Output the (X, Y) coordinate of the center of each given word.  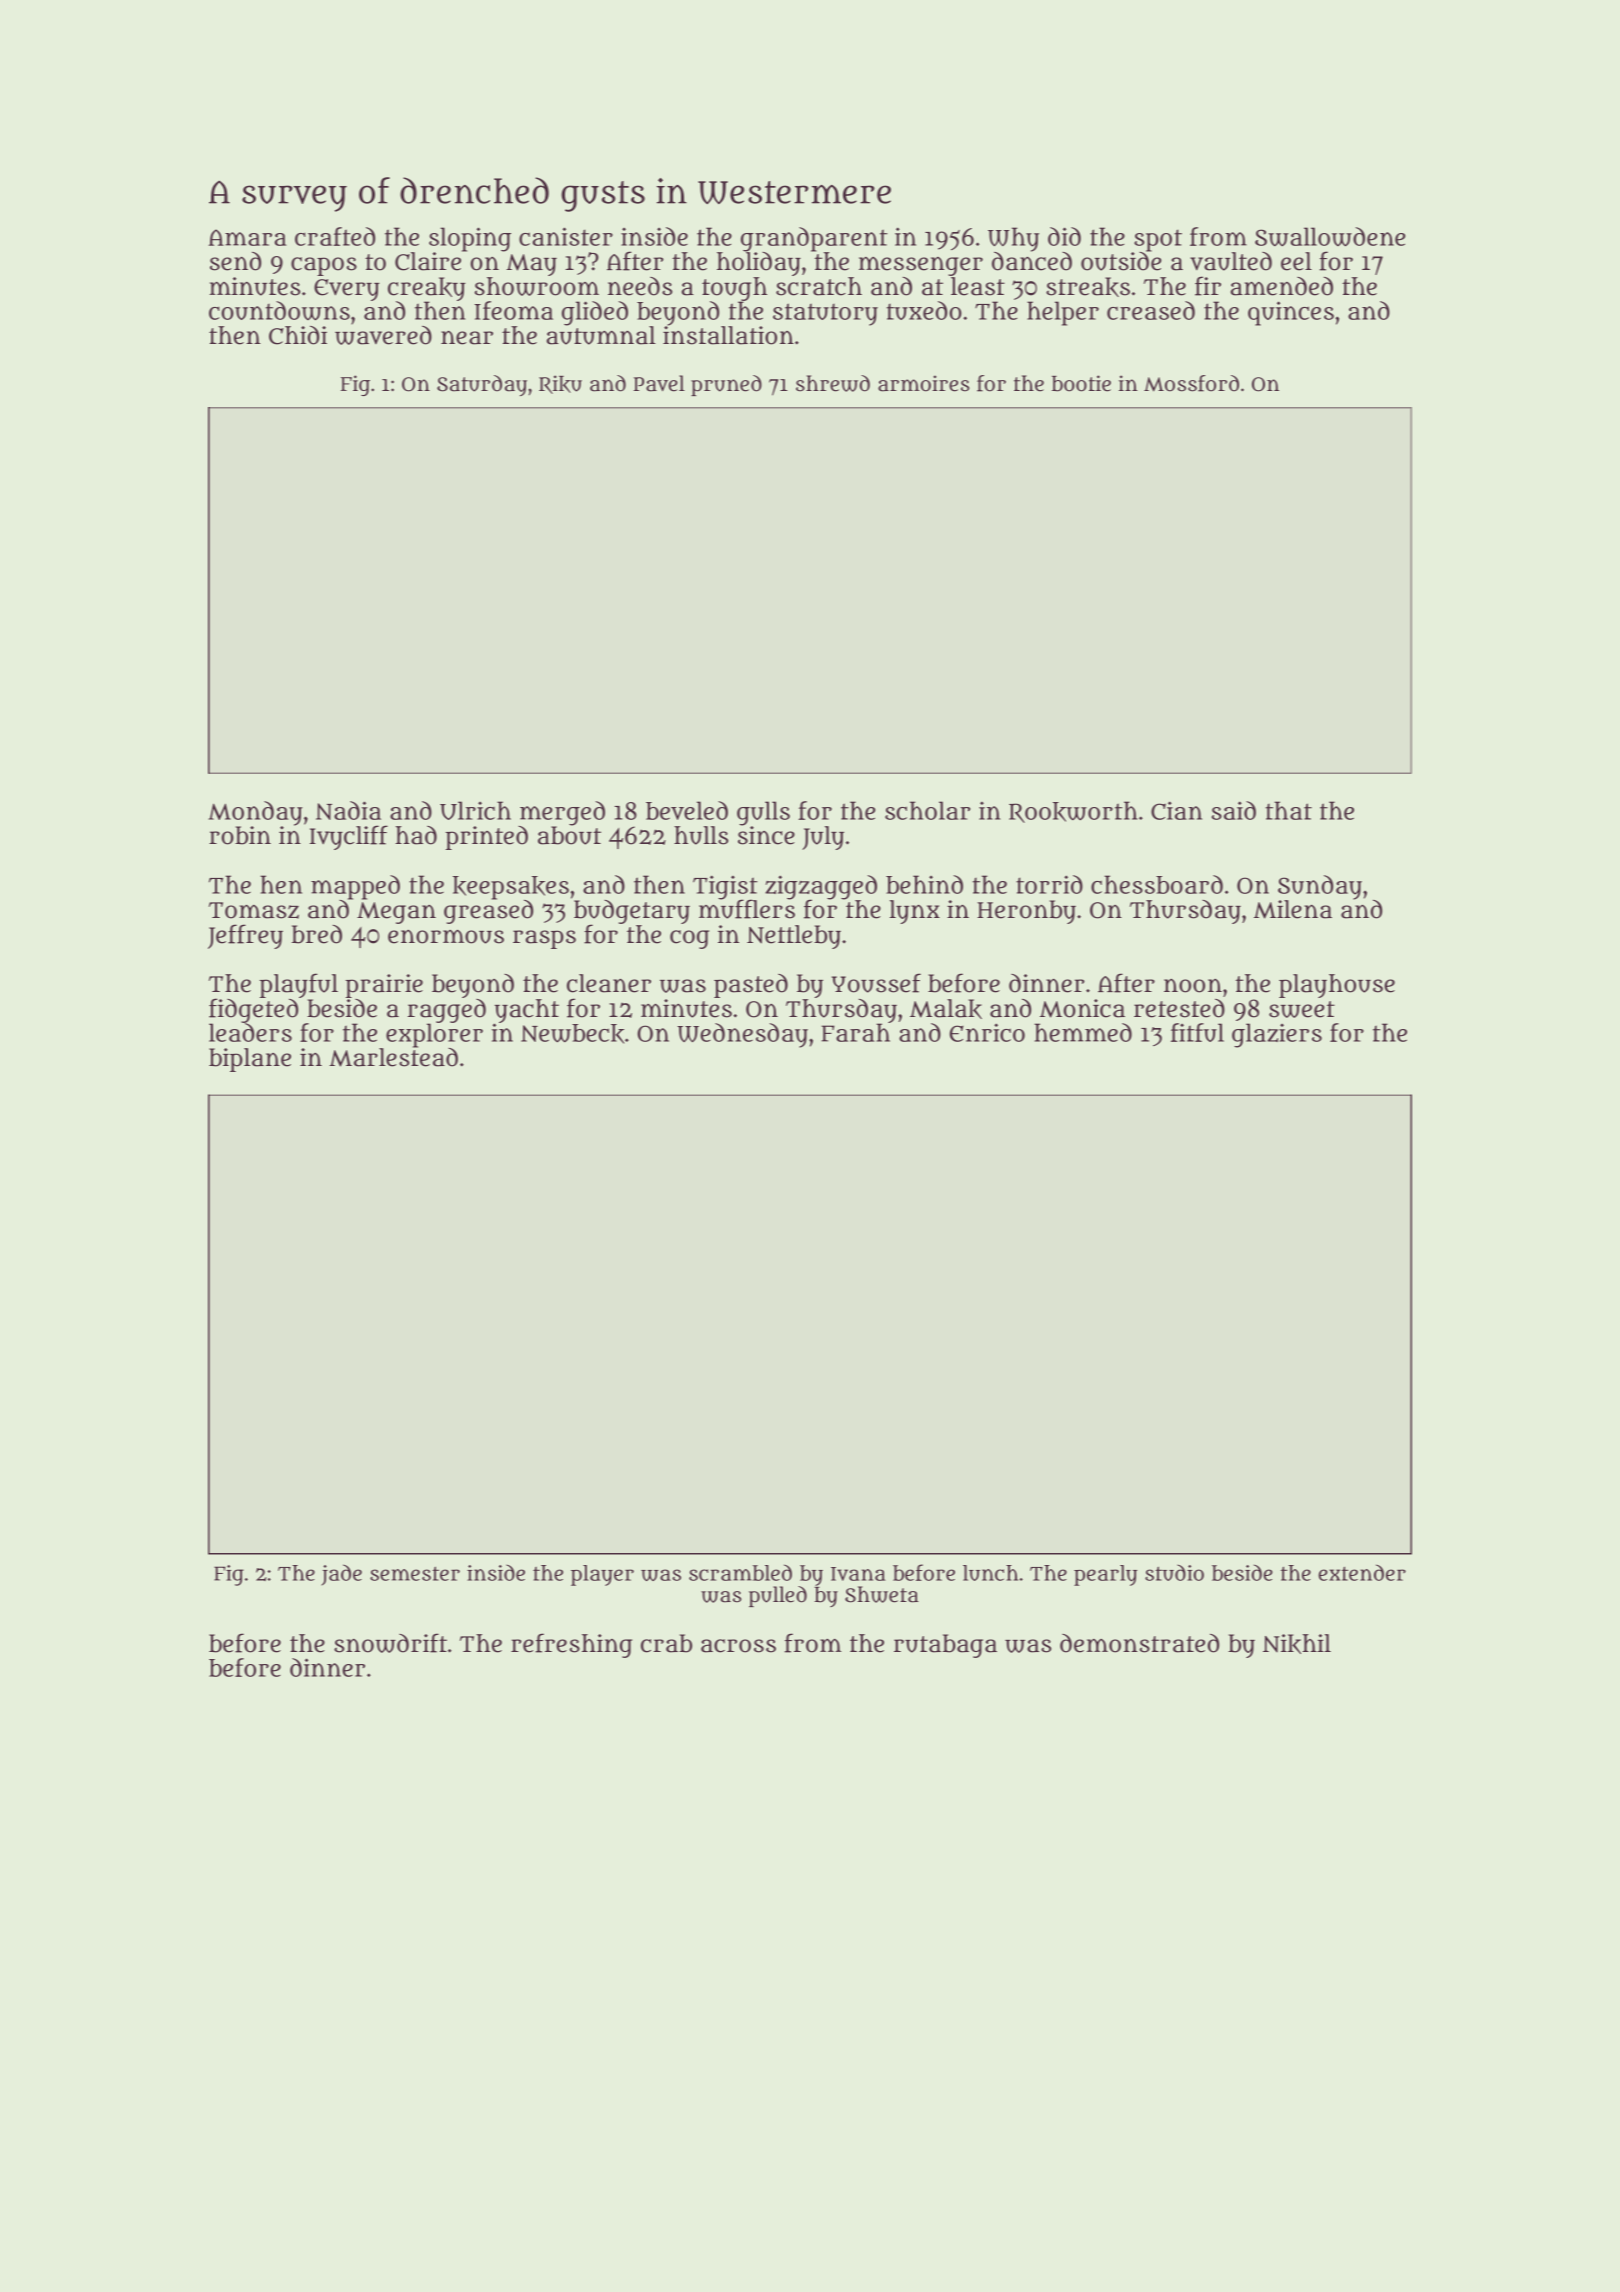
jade (341, 1575)
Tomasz (254, 910)
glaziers (1277, 1035)
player (602, 1575)
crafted (335, 236)
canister (566, 236)
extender (1362, 1572)
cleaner (609, 983)
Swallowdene (1330, 237)
